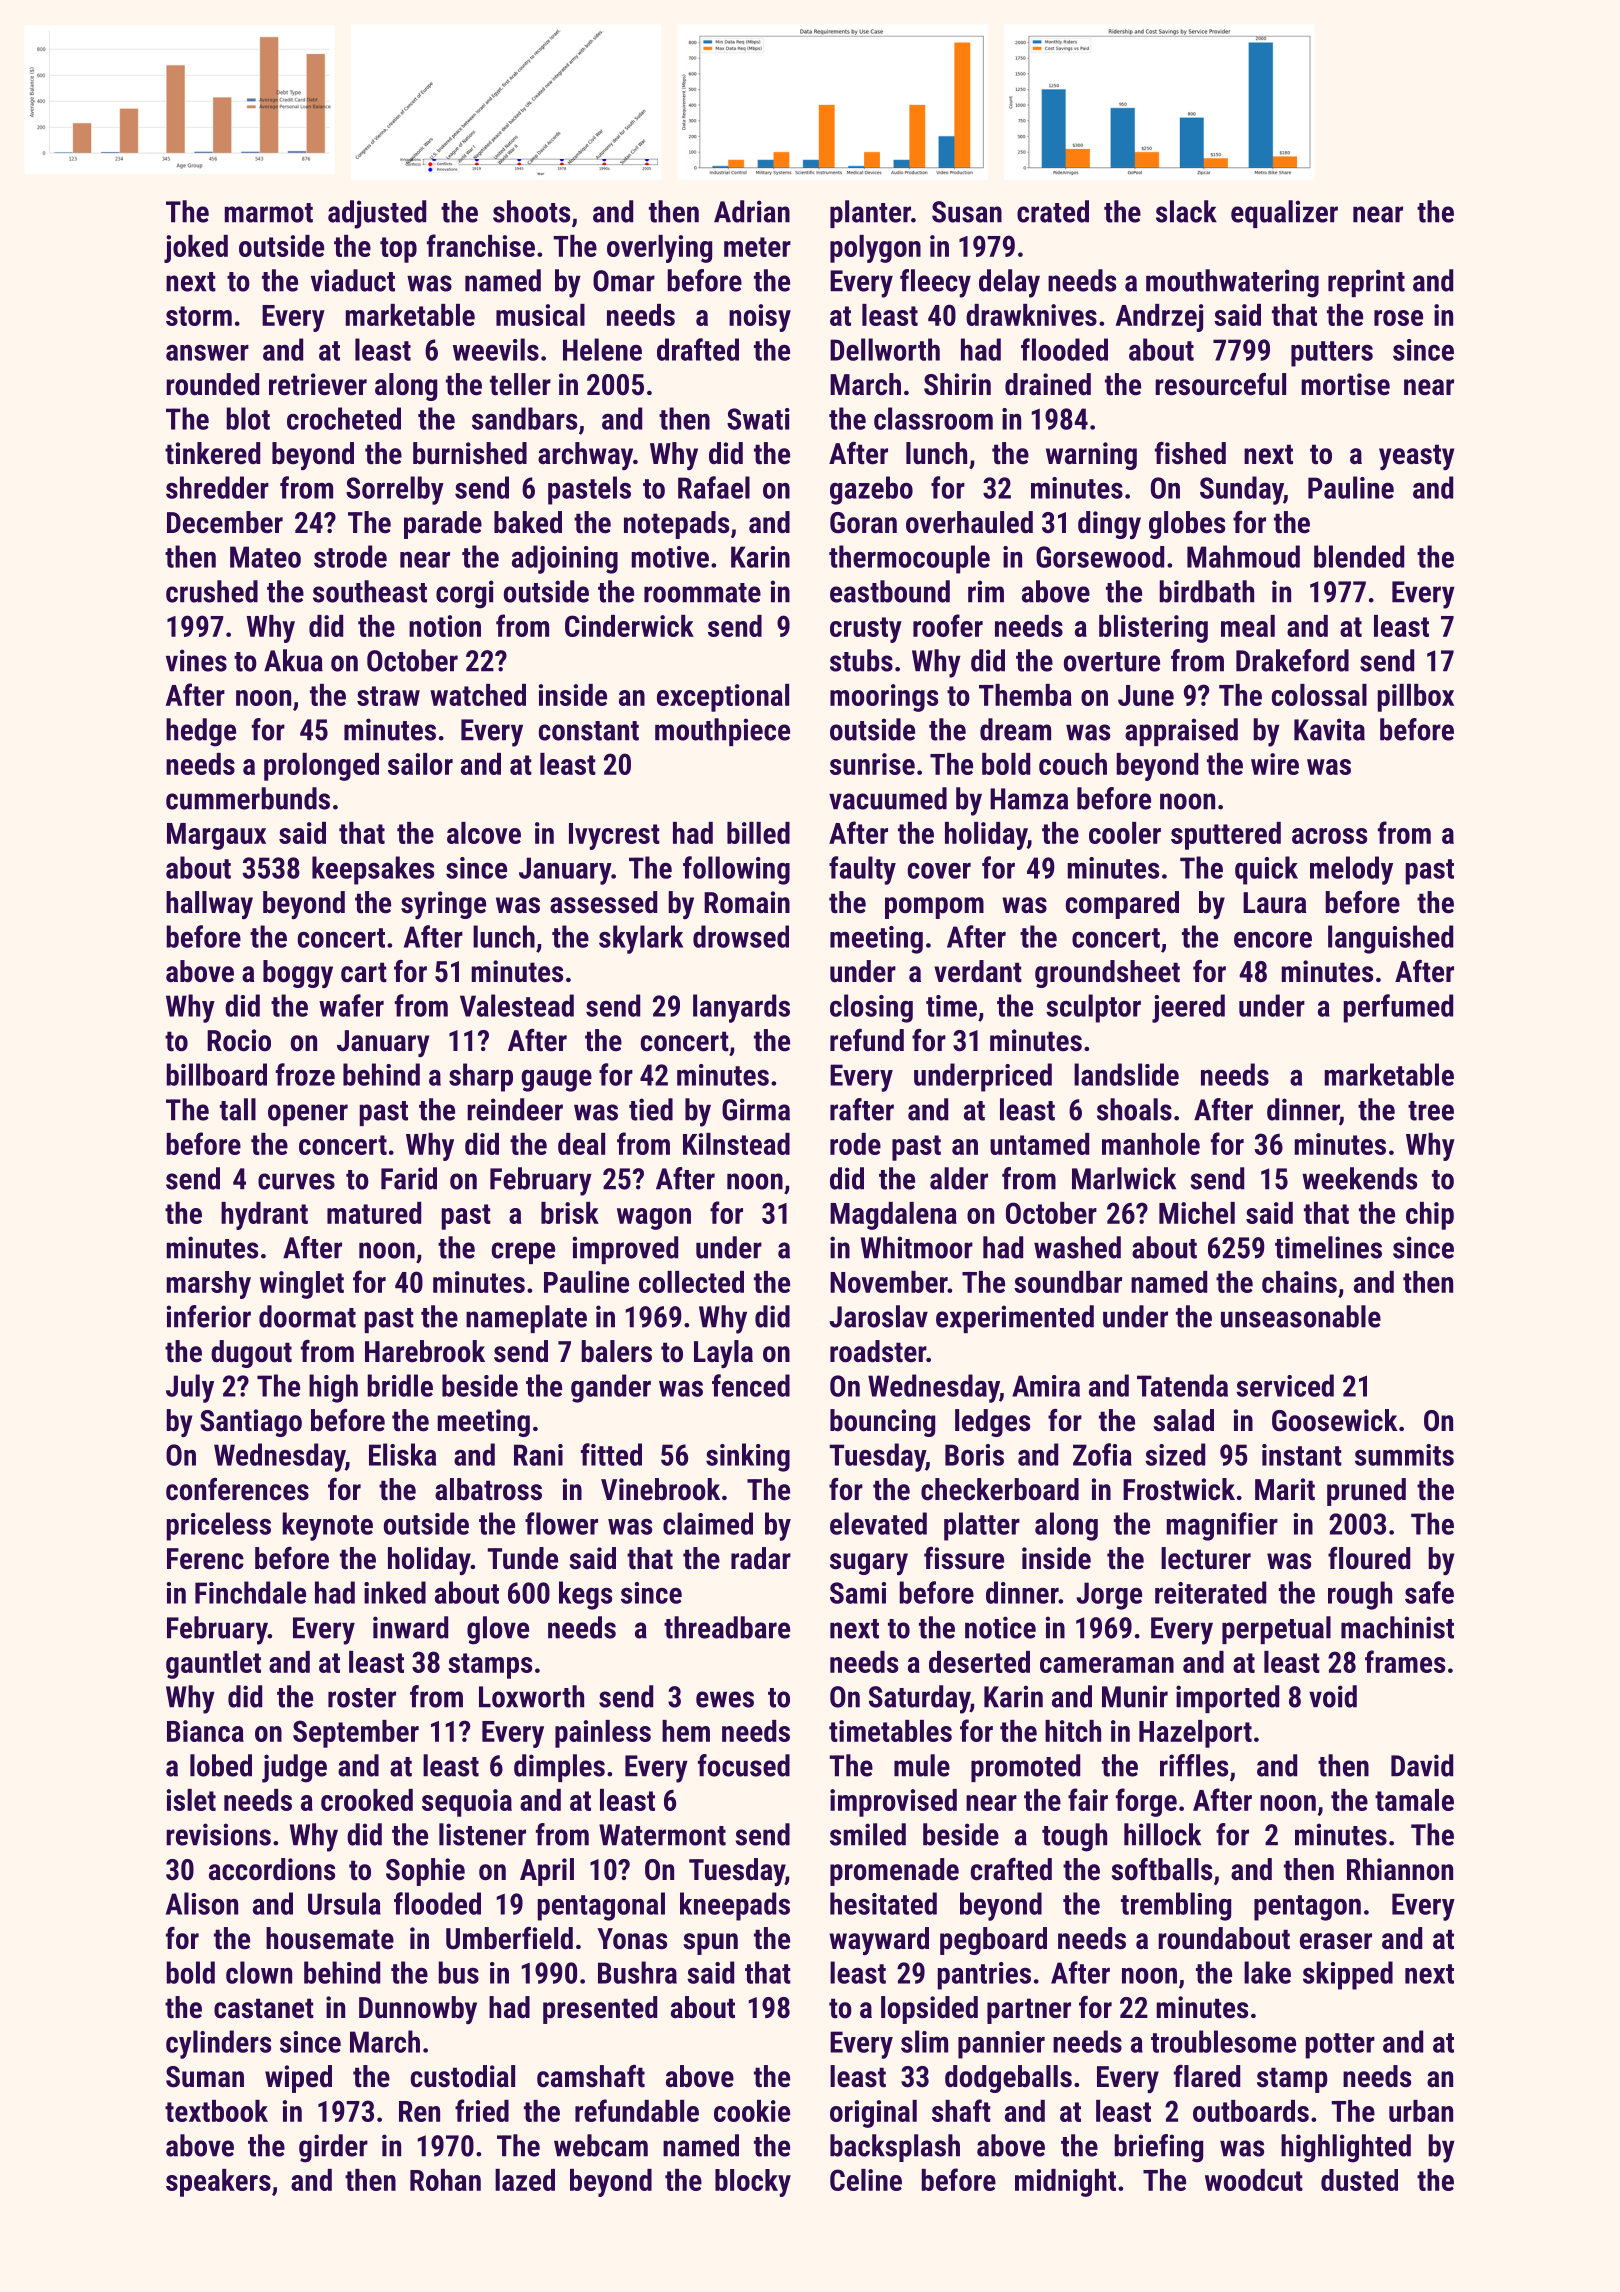  Describe the element at coordinates (1109, 1596) in the document. I see `Jorge` at that location.
